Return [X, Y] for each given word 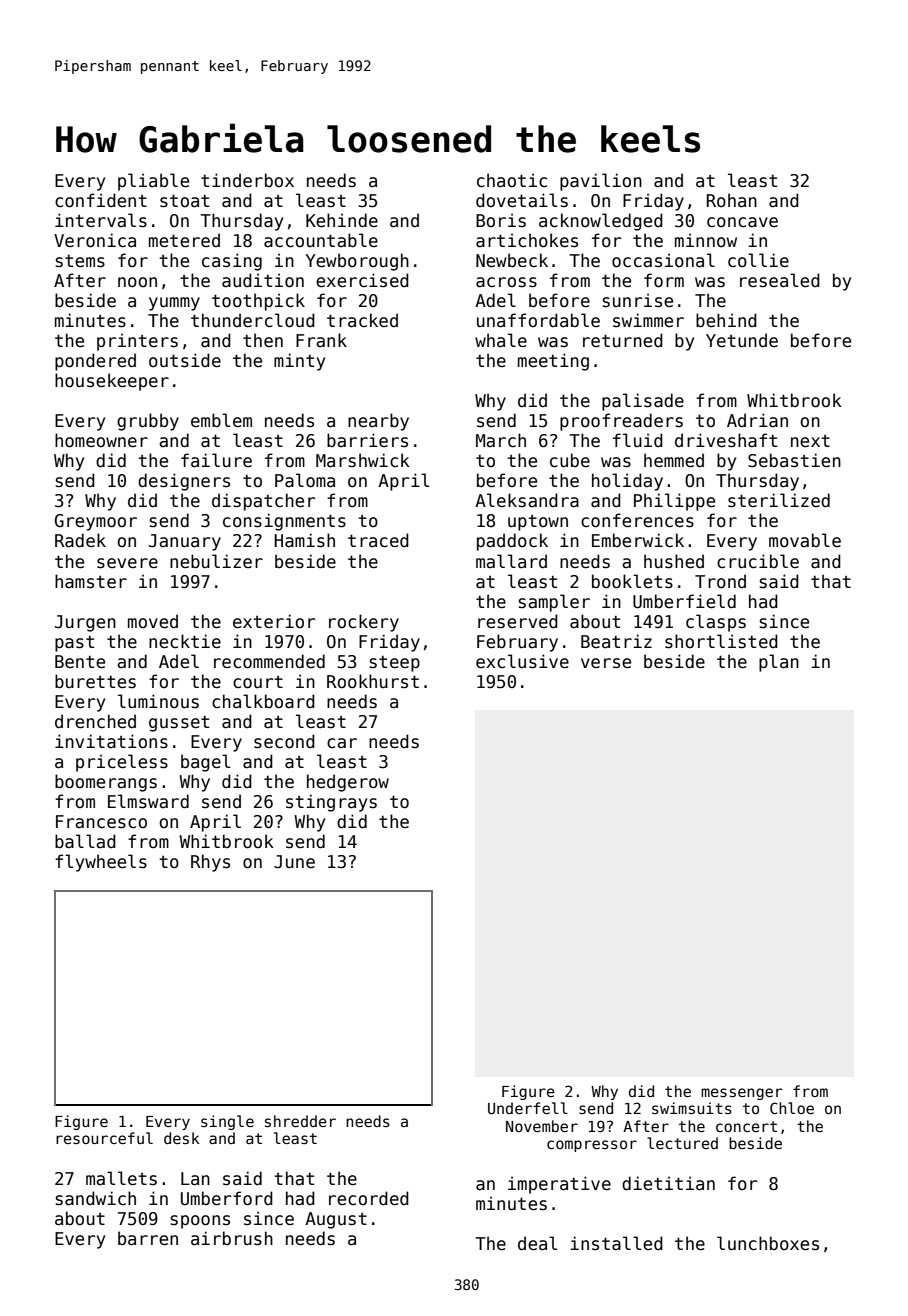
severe [127, 563]
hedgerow [348, 783]
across [506, 282]
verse [606, 663]
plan [779, 663]
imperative [559, 1185]
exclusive [522, 661]
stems [80, 261]
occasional [663, 260]
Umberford [227, 1198]
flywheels [101, 863]
